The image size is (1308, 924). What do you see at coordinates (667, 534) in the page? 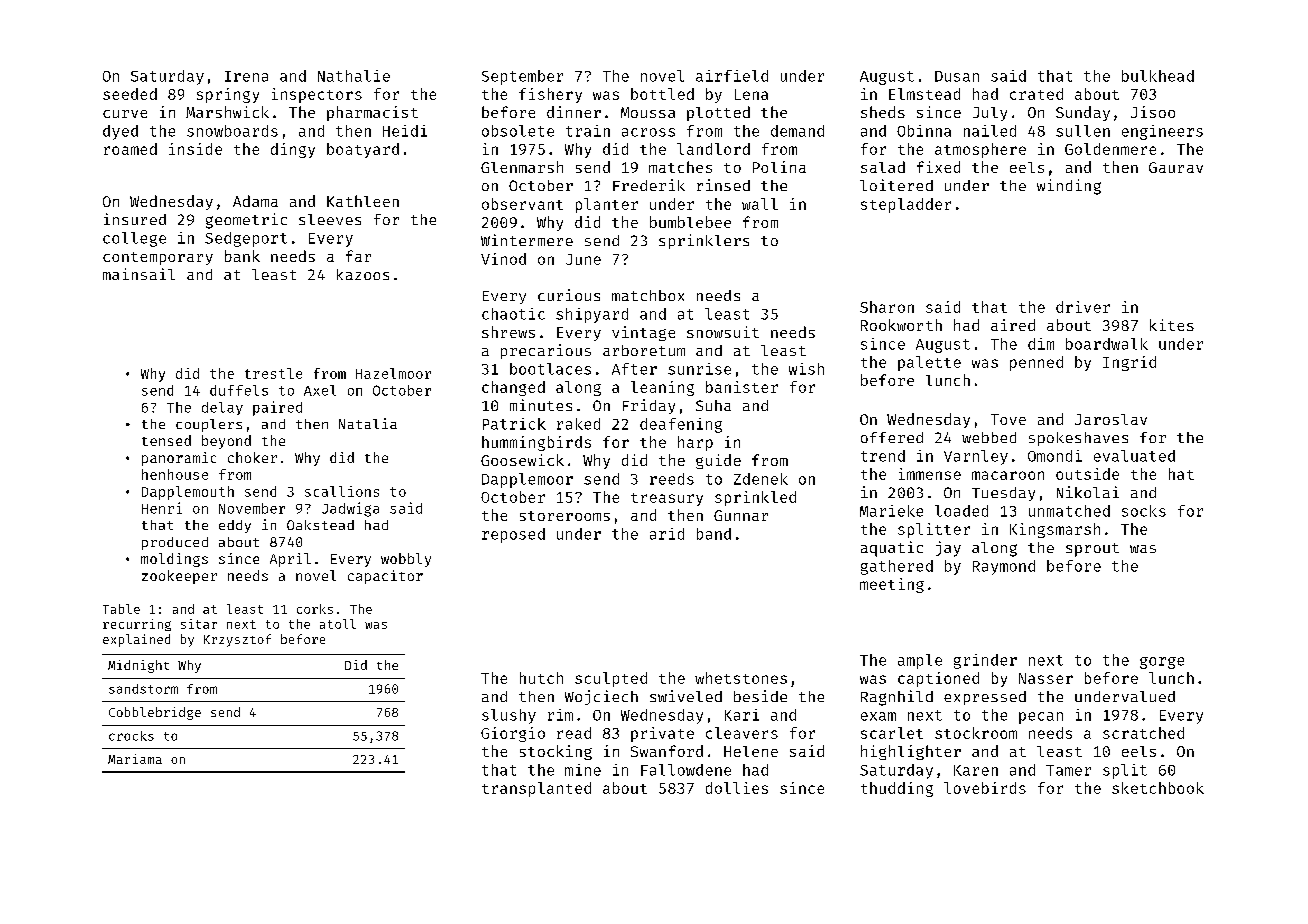
I see `arid` at bounding box center [667, 534].
